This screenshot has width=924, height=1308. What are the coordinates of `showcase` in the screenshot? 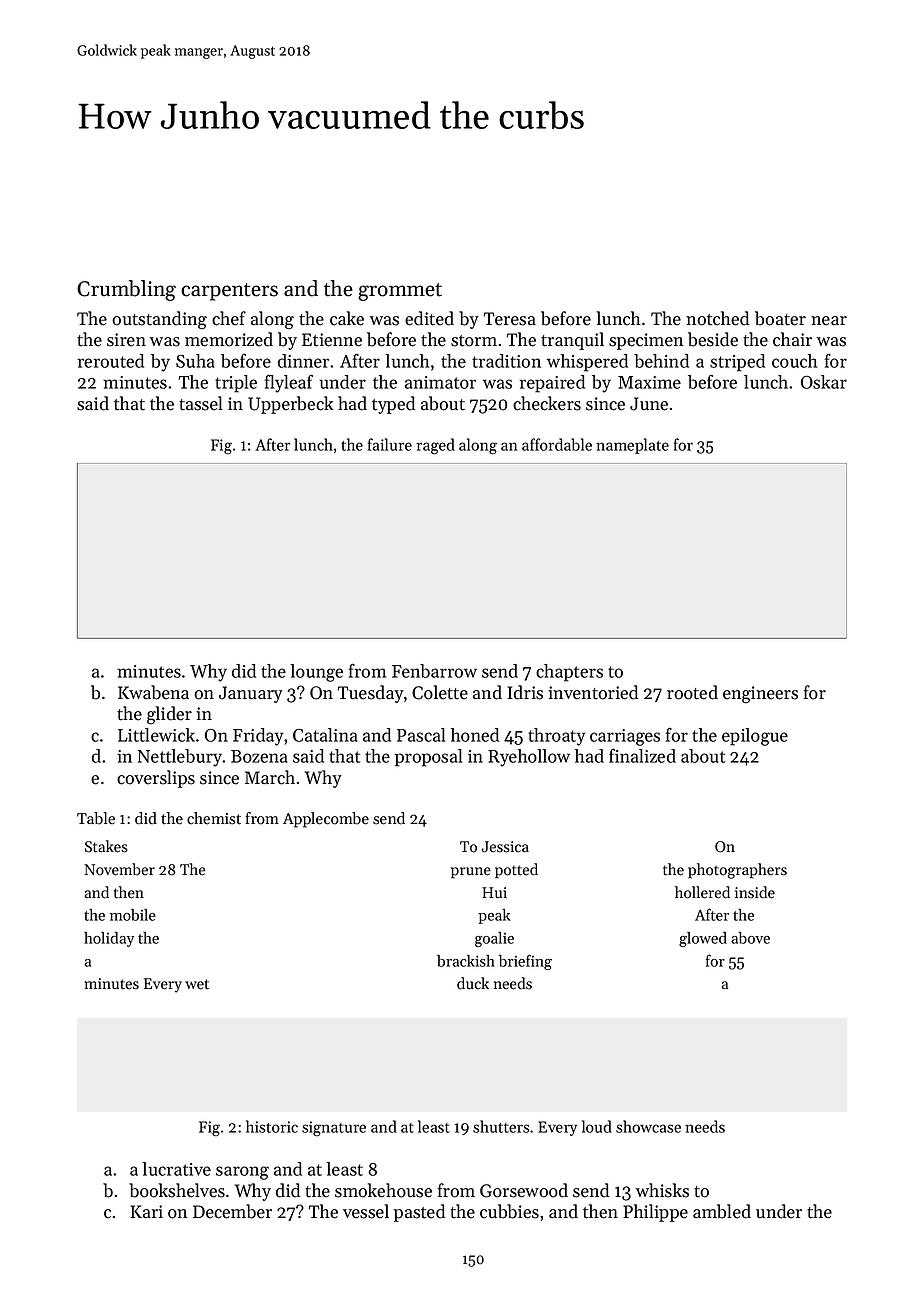 It's located at (648, 1126).
